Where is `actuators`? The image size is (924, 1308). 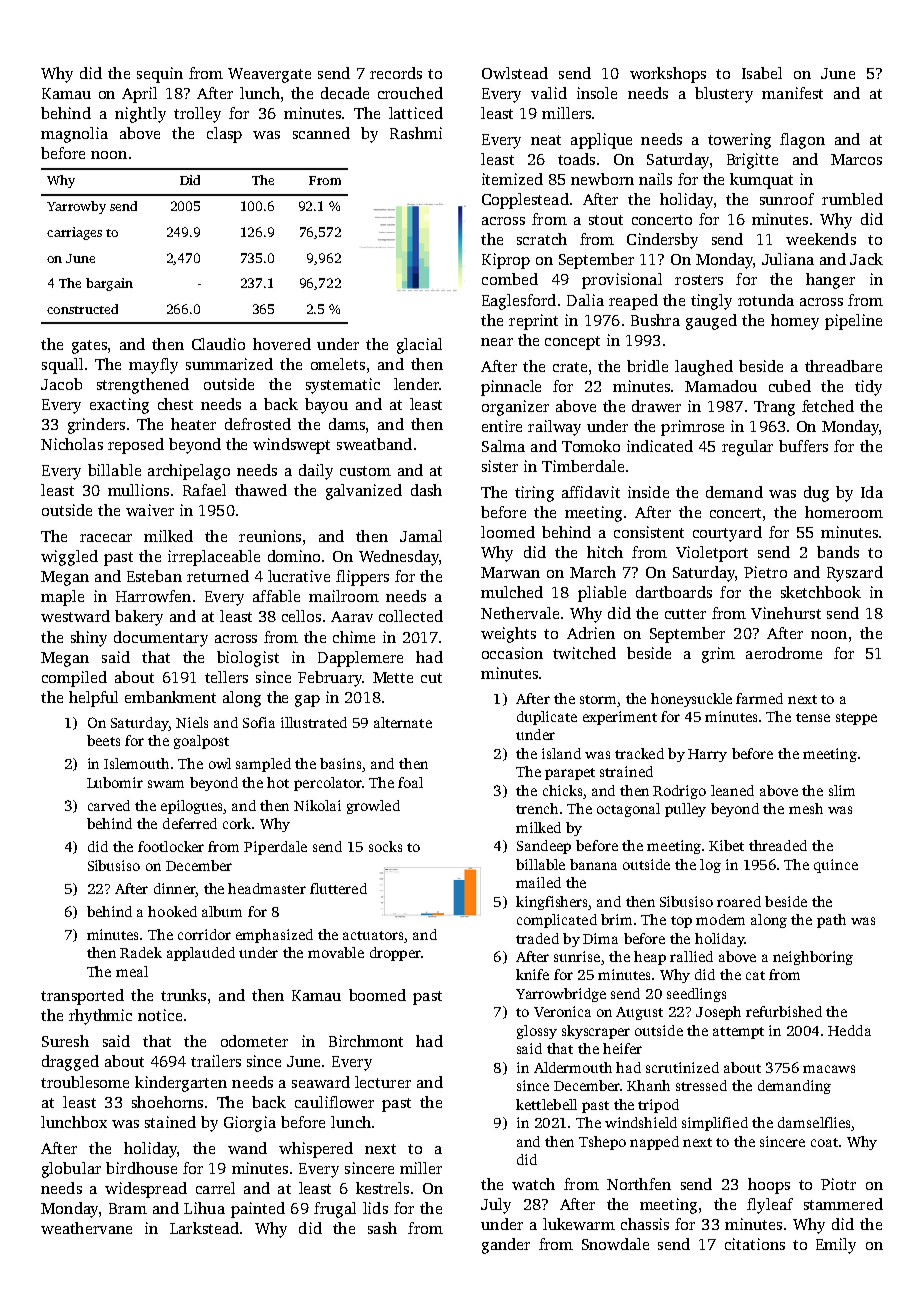 actuators is located at coordinates (373, 935).
